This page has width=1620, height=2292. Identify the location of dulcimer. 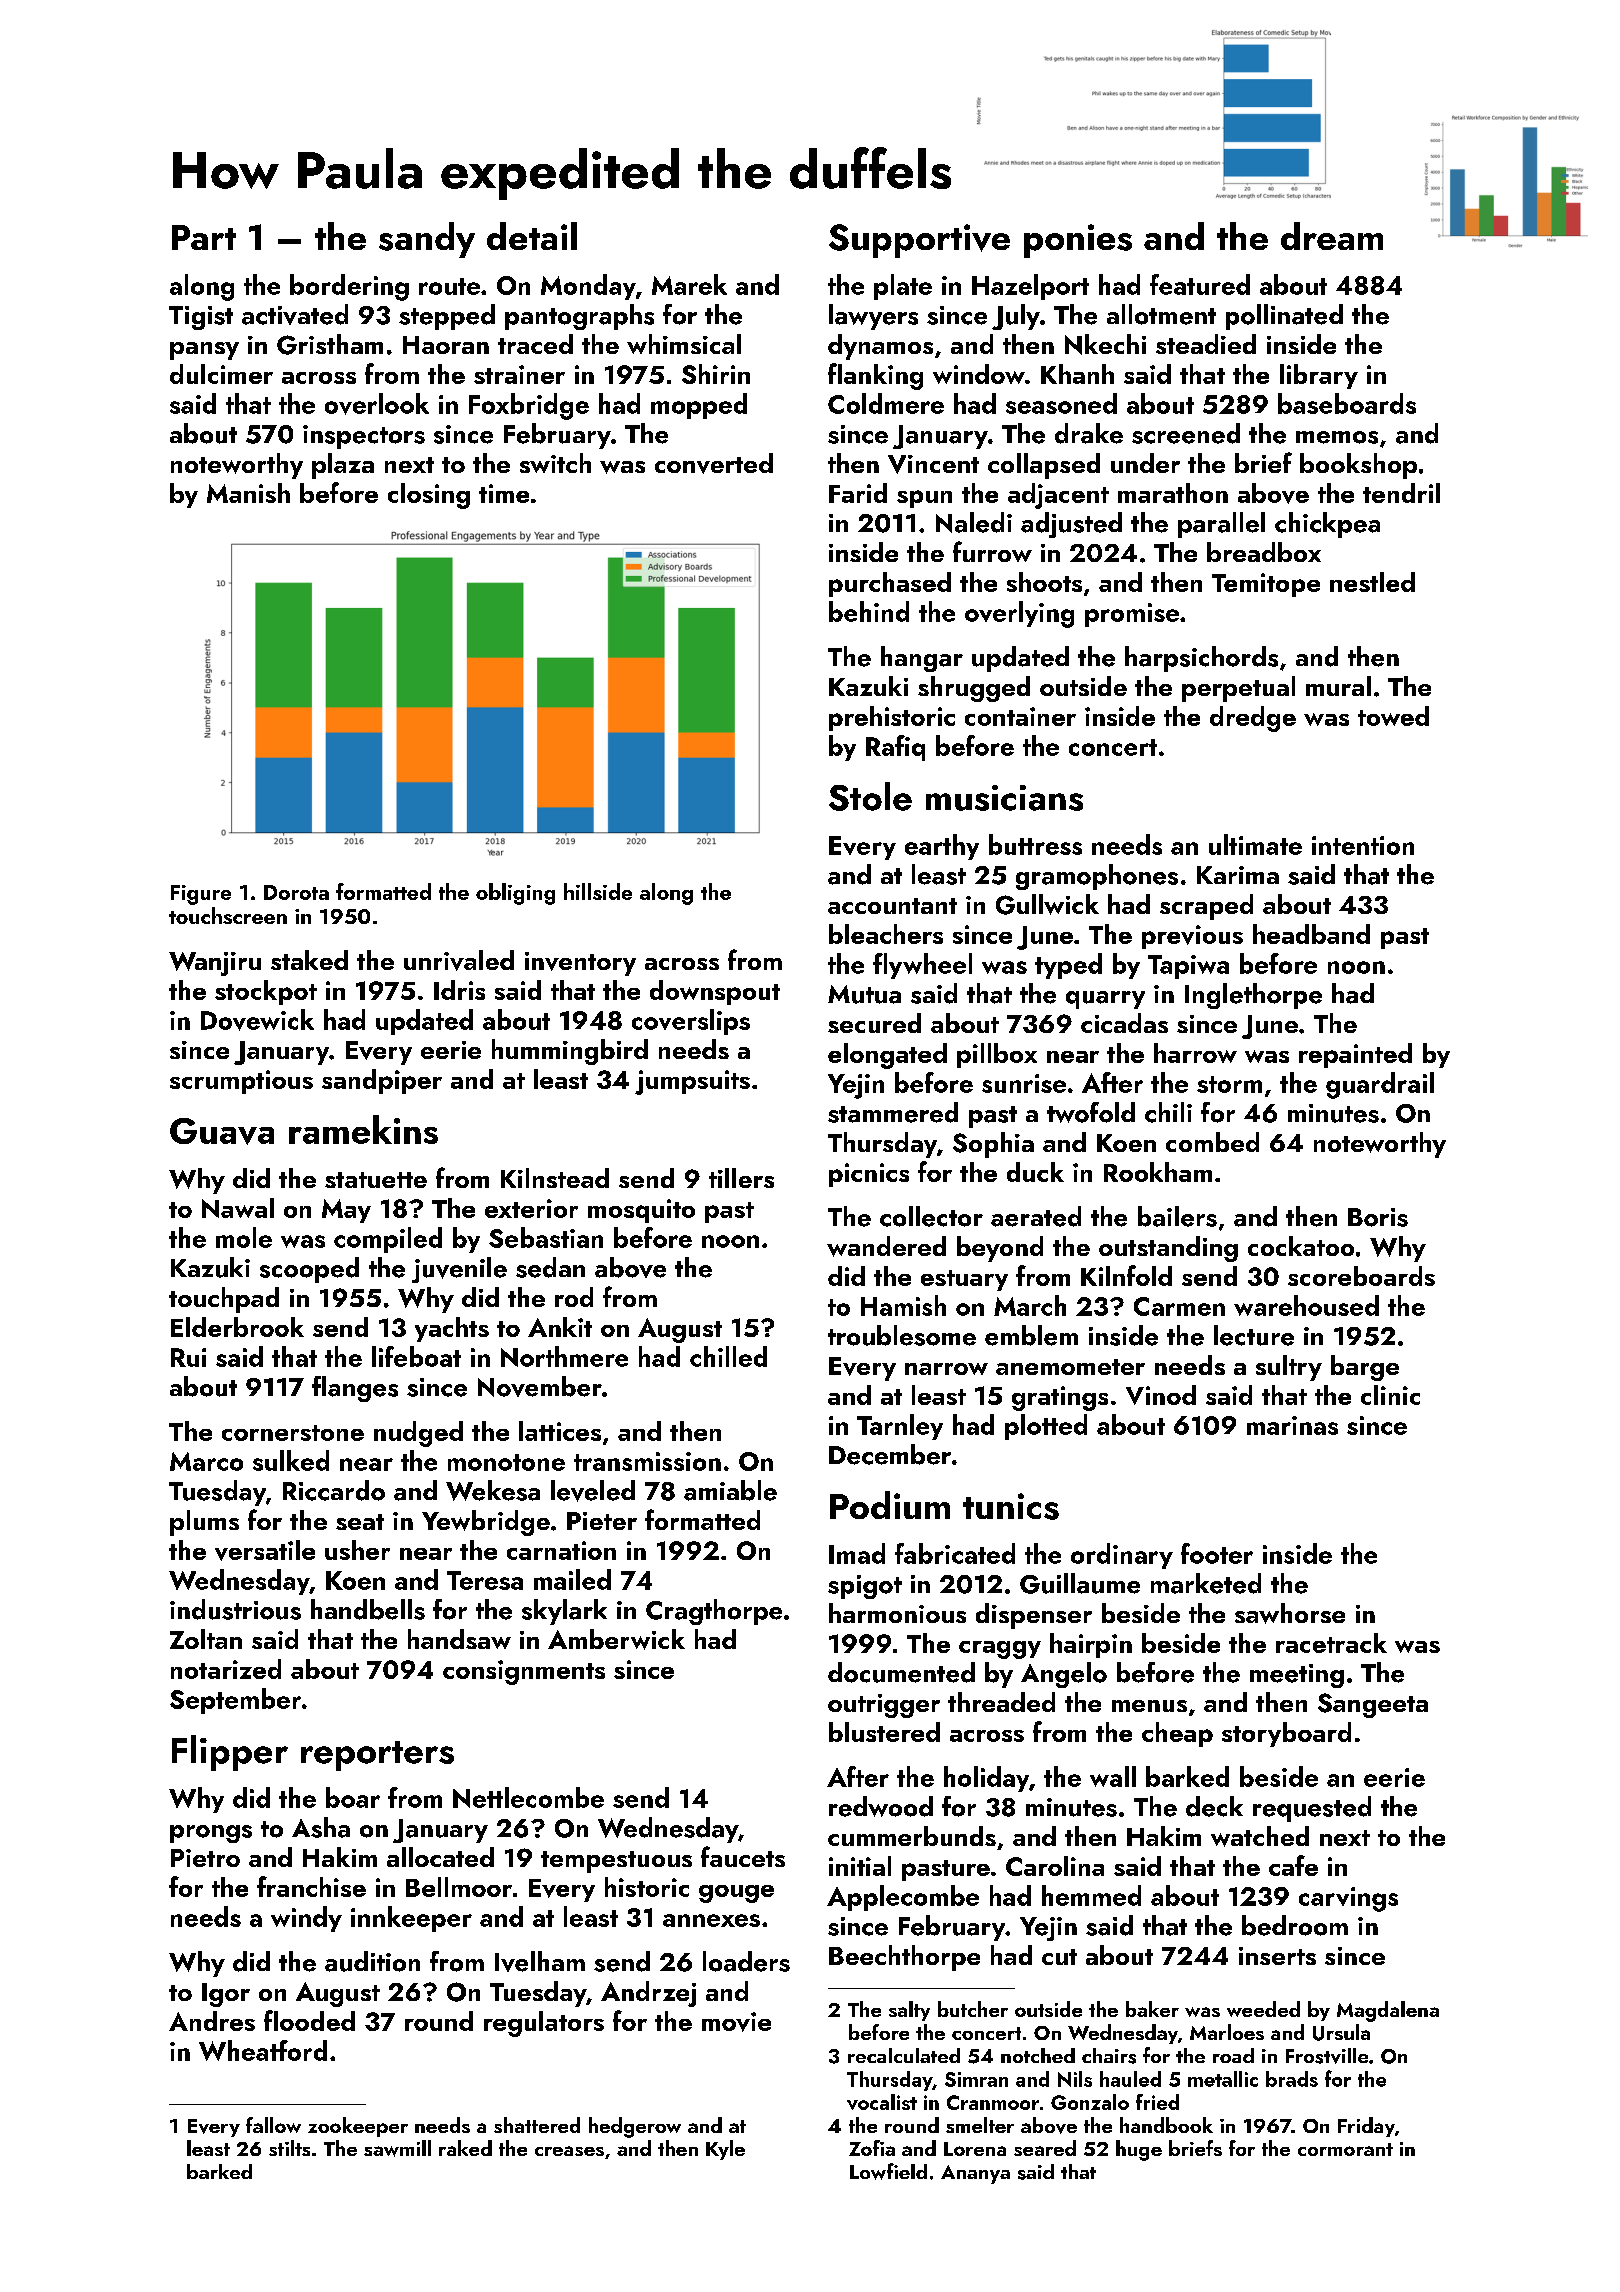
(221, 374).
